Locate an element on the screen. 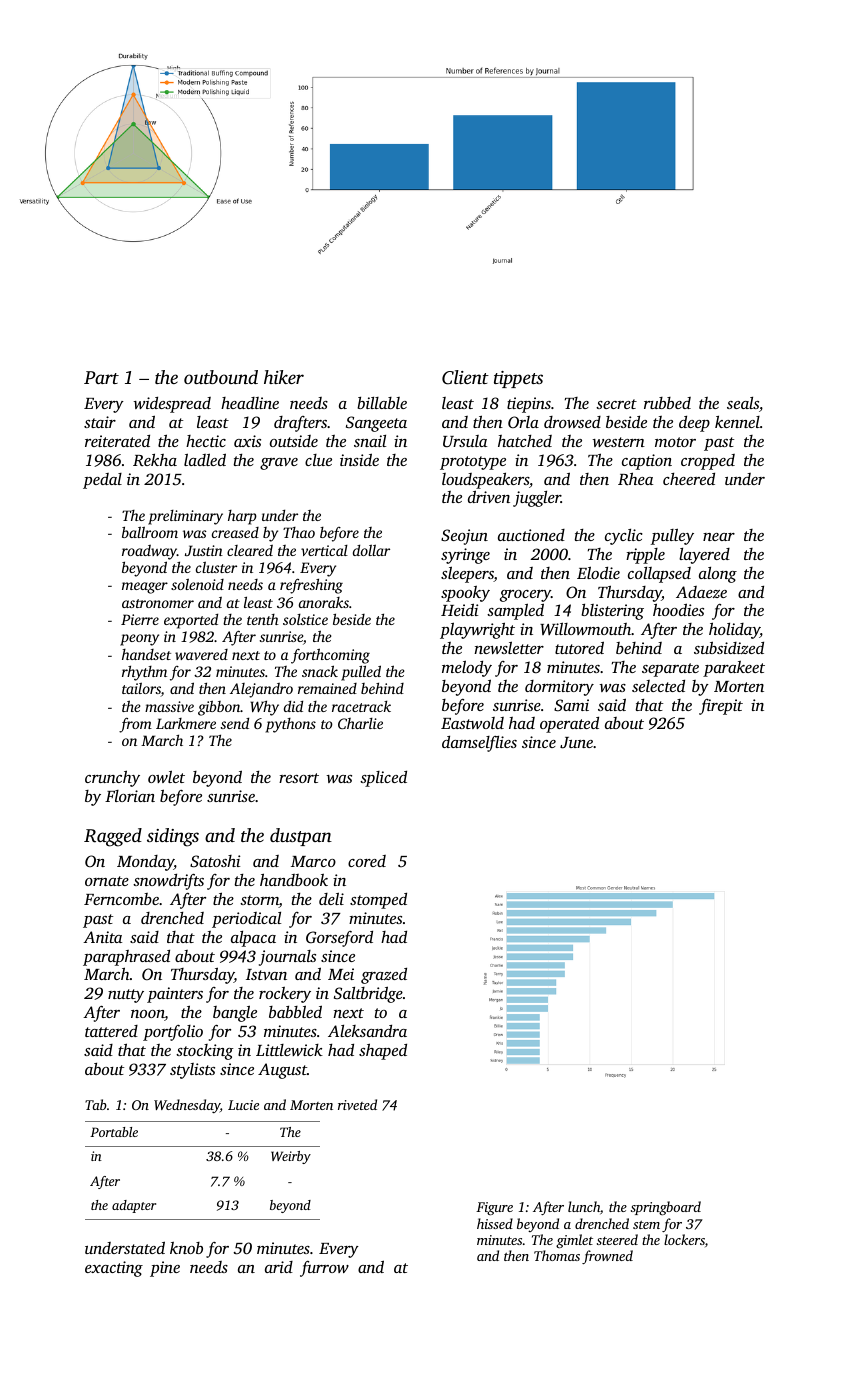 The height and width of the screenshot is (1400, 849). Gorseford is located at coordinates (339, 939).
